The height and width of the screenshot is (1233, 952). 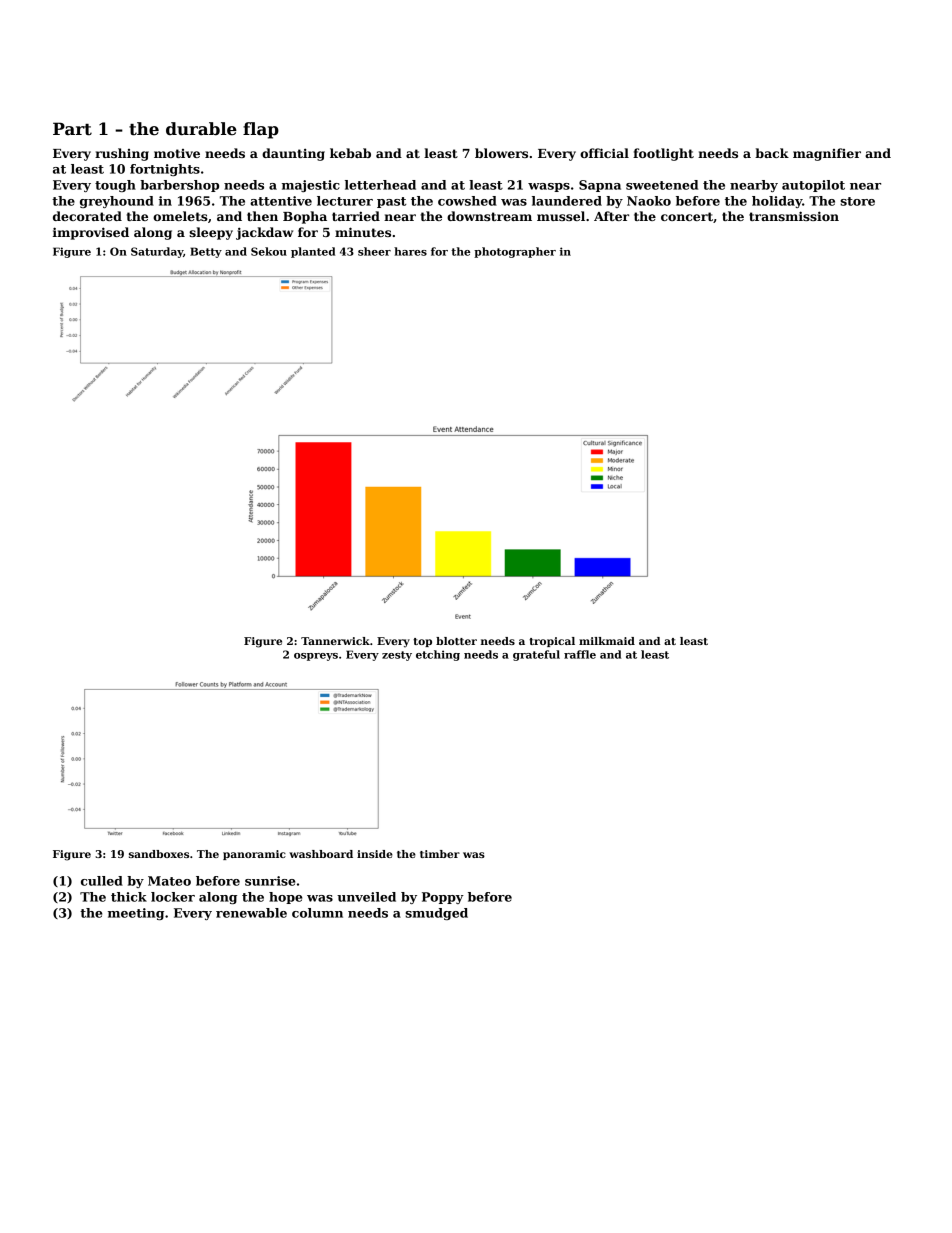 What do you see at coordinates (136, 914) in the screenshot?
I see `meeting` at bounding box center [136, 914].
